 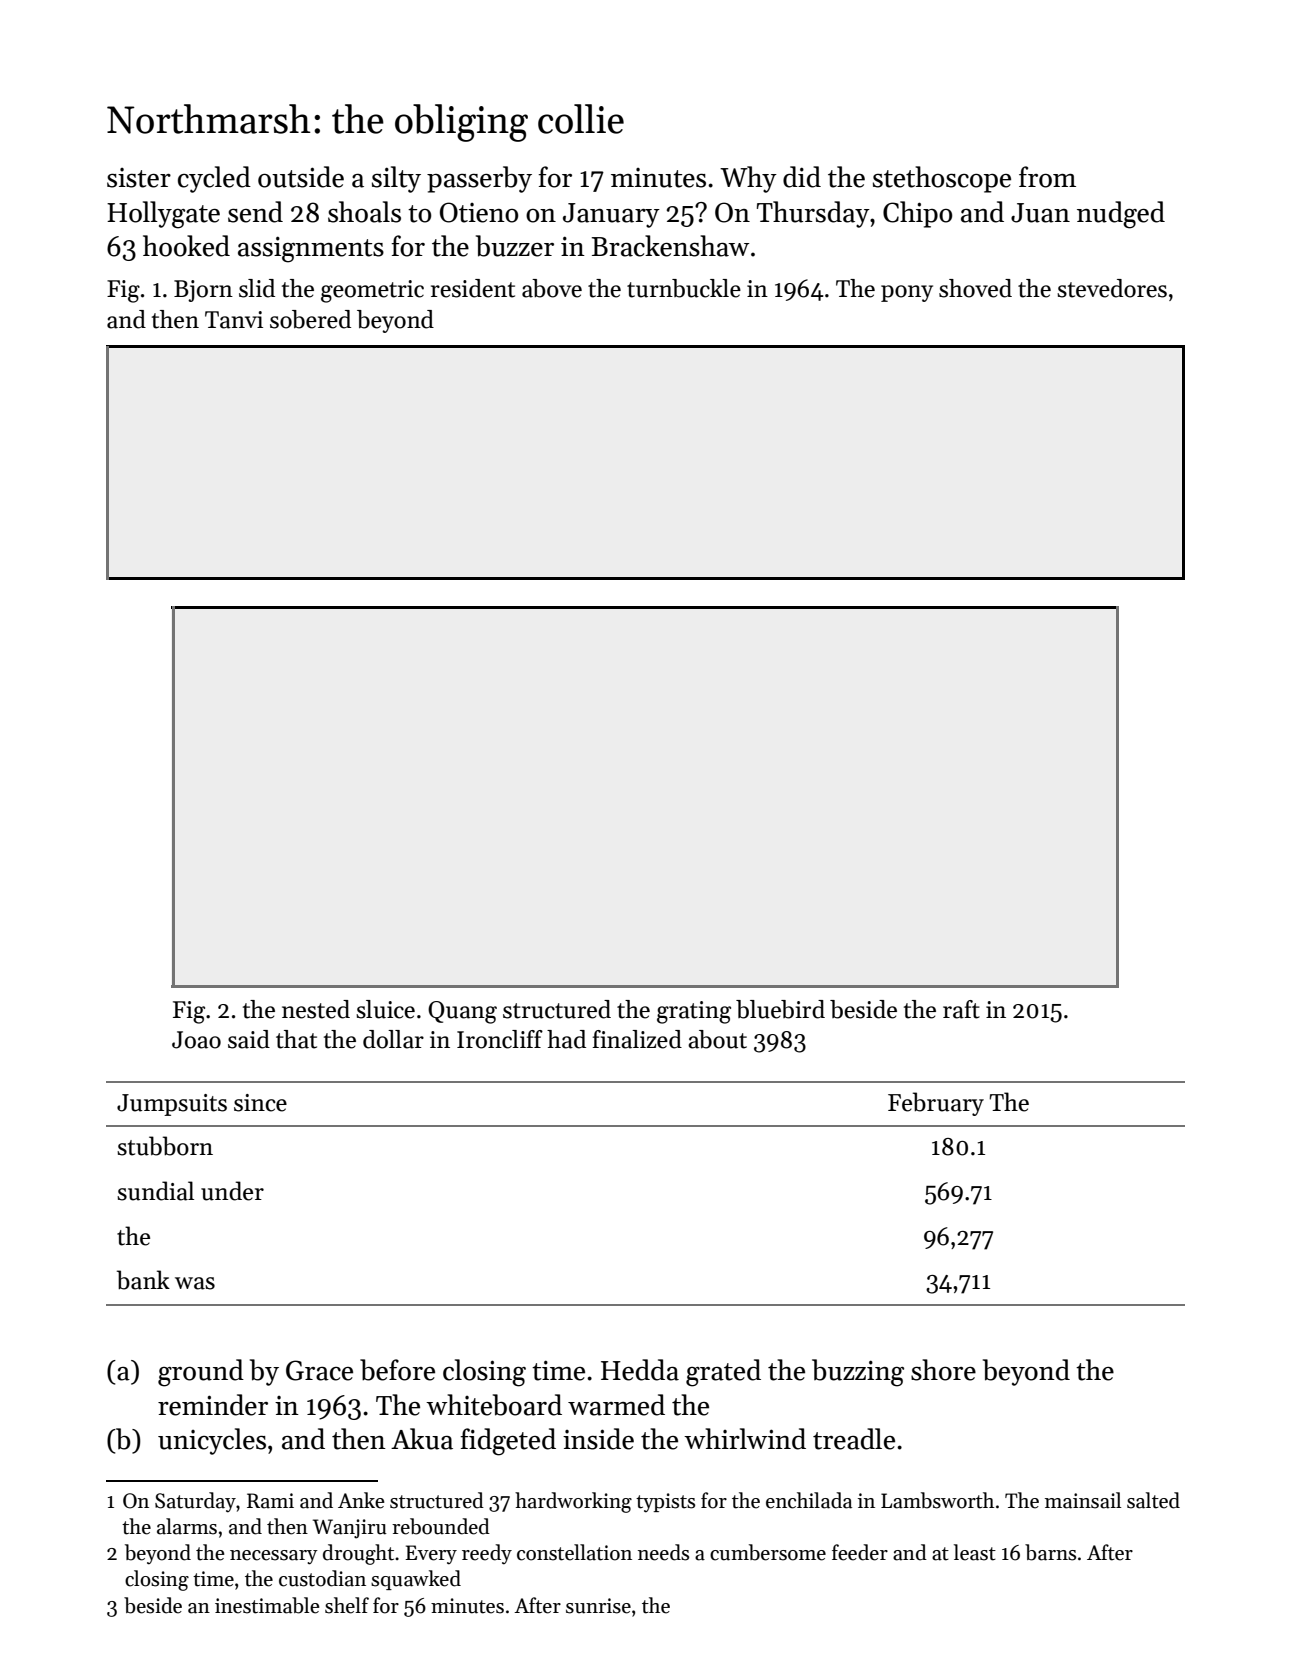 What do you see at coordinates (936, 1104) in the screenshot?
I see `February` at bounding box center [936, 1104].
